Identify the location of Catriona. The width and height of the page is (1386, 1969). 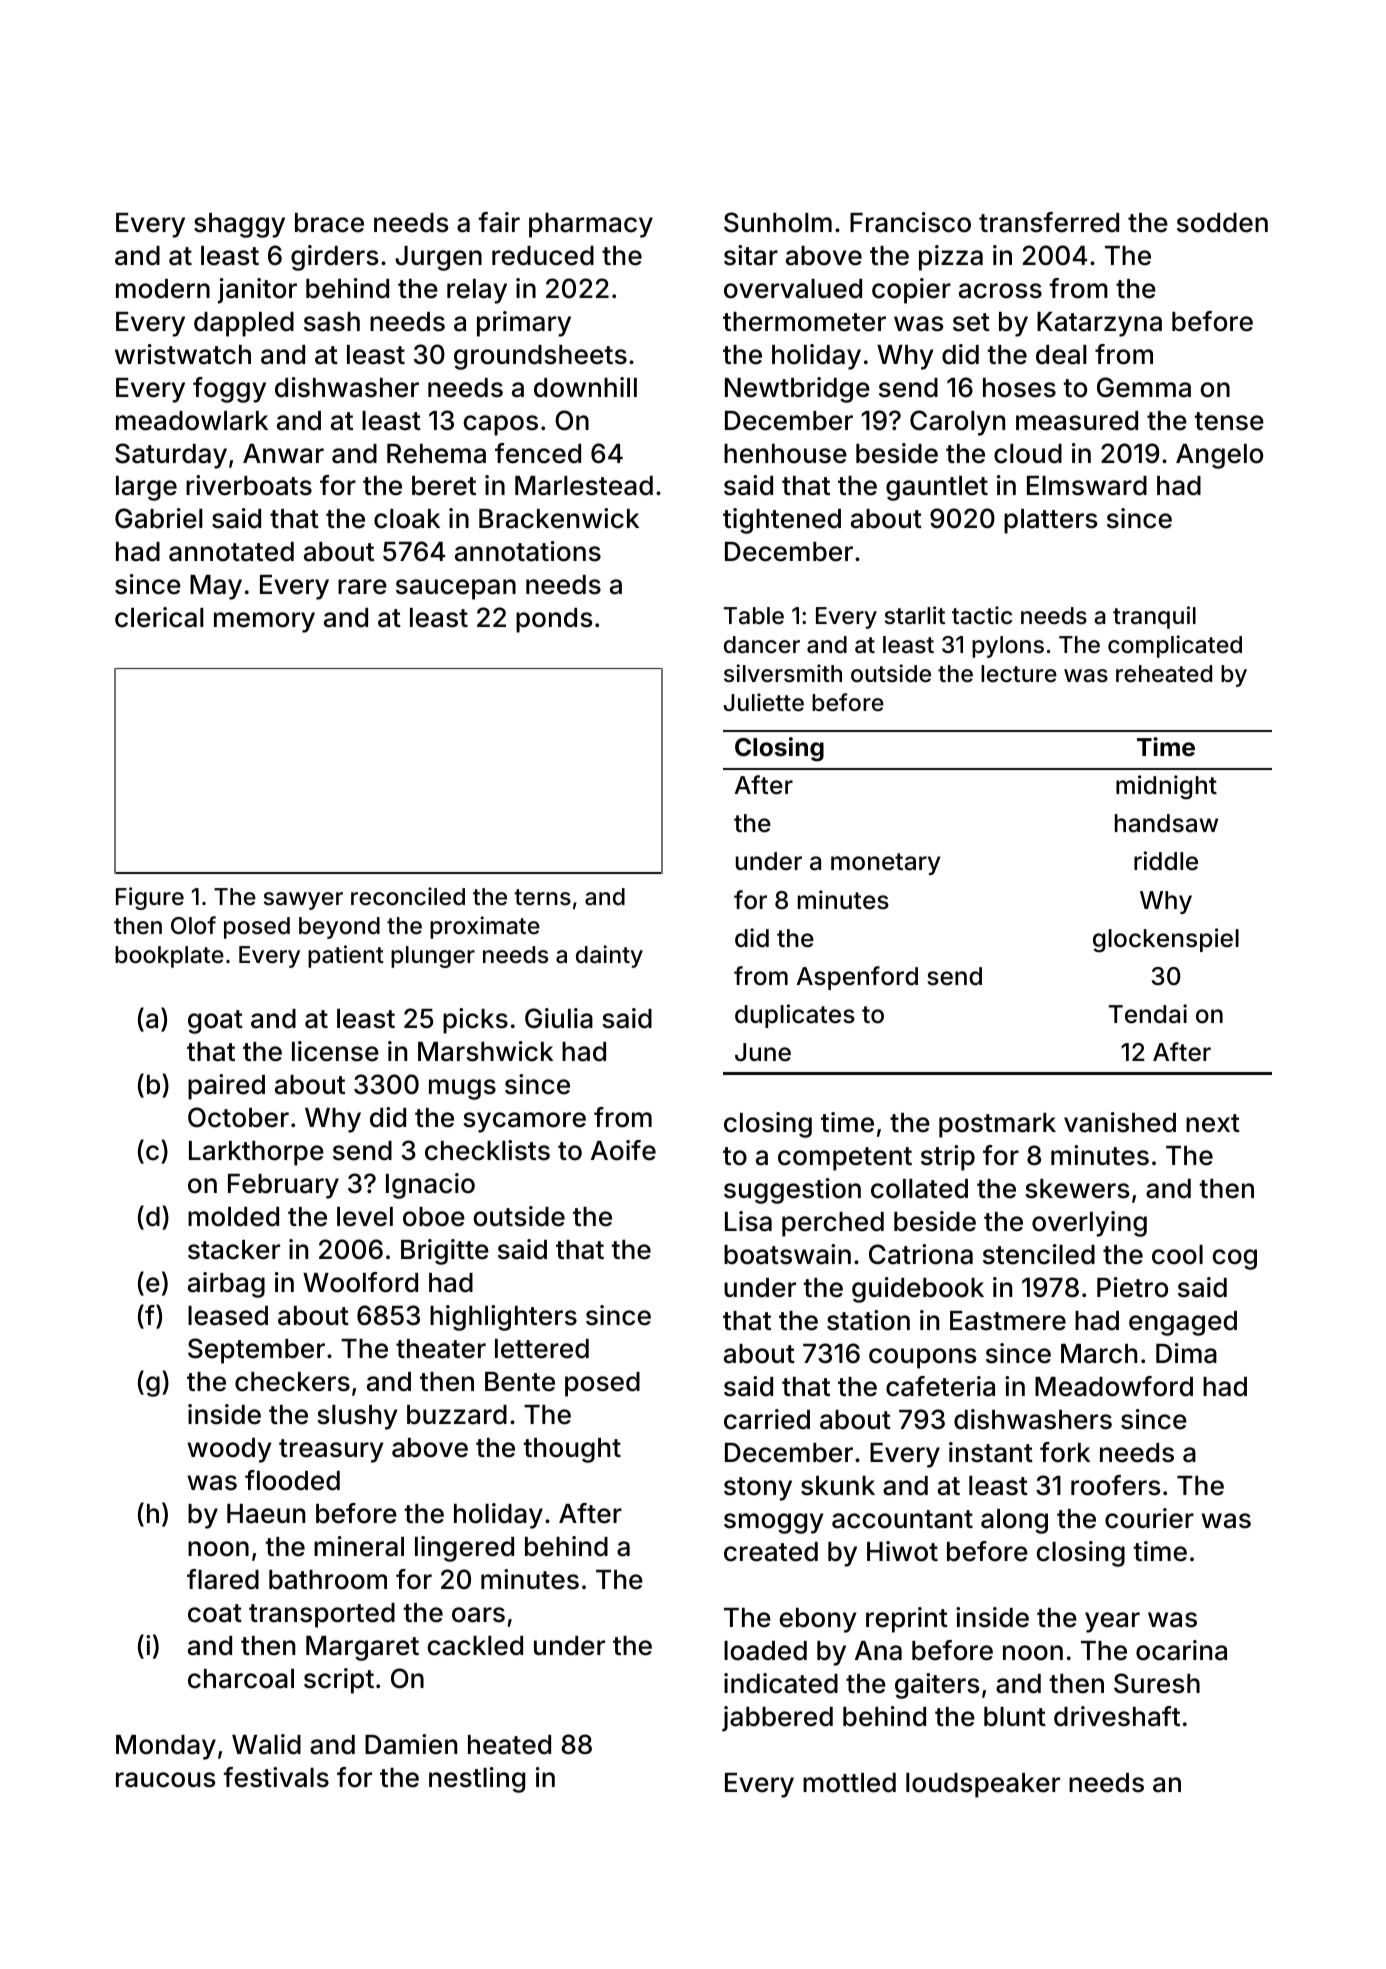
(921, 1254).
